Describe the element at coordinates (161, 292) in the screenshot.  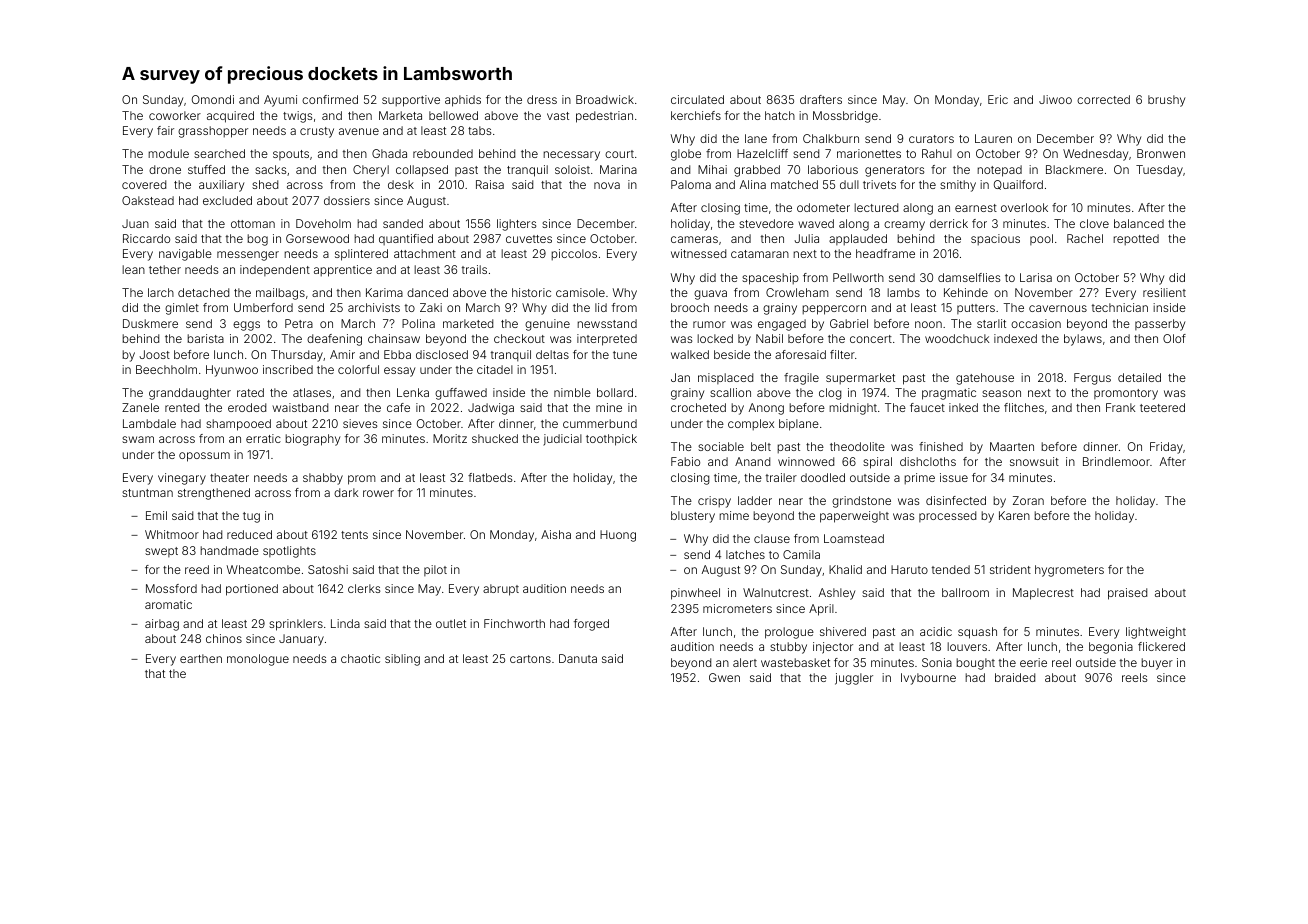
I see `larch` at that location.
